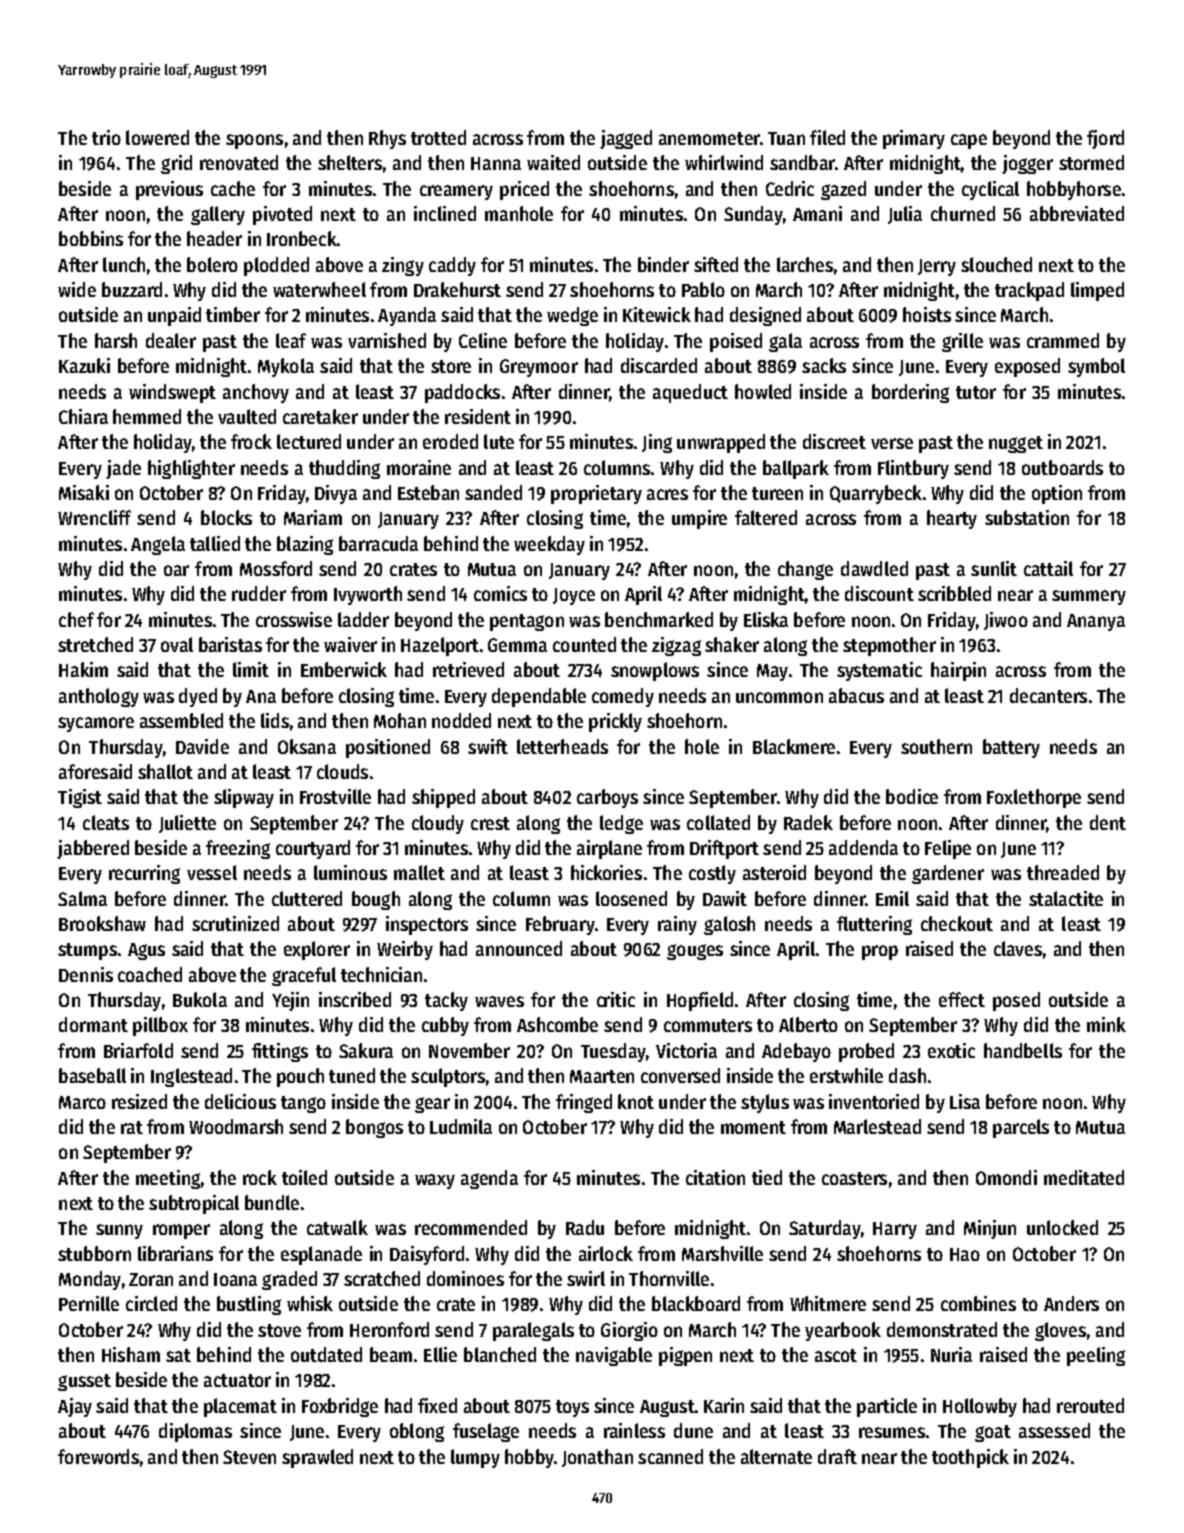 The image size is (1184, 1533). I want to click on mink, so click(1106, 1024).
